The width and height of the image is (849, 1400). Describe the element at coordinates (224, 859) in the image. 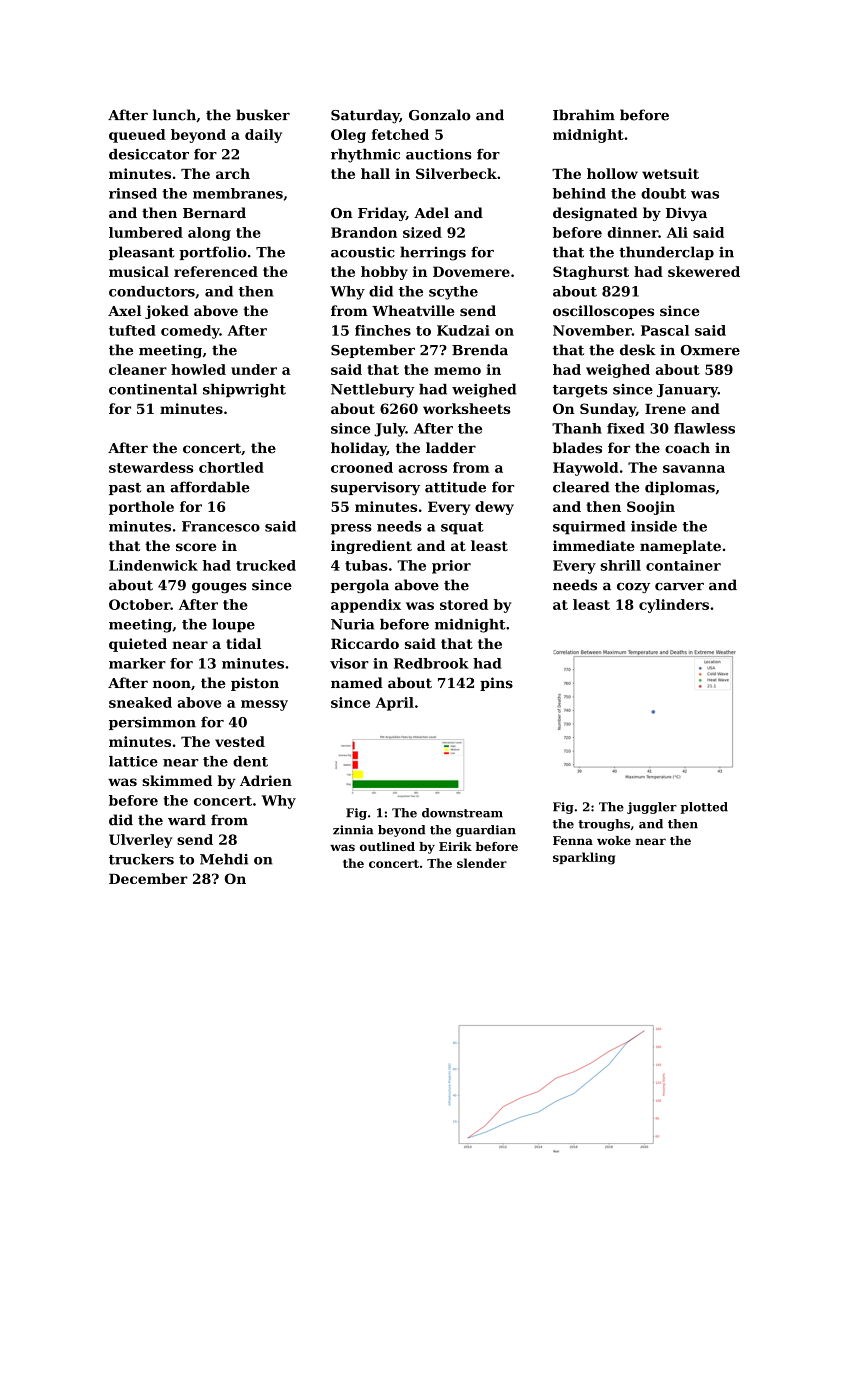

I see `Mehdi` at that location.
